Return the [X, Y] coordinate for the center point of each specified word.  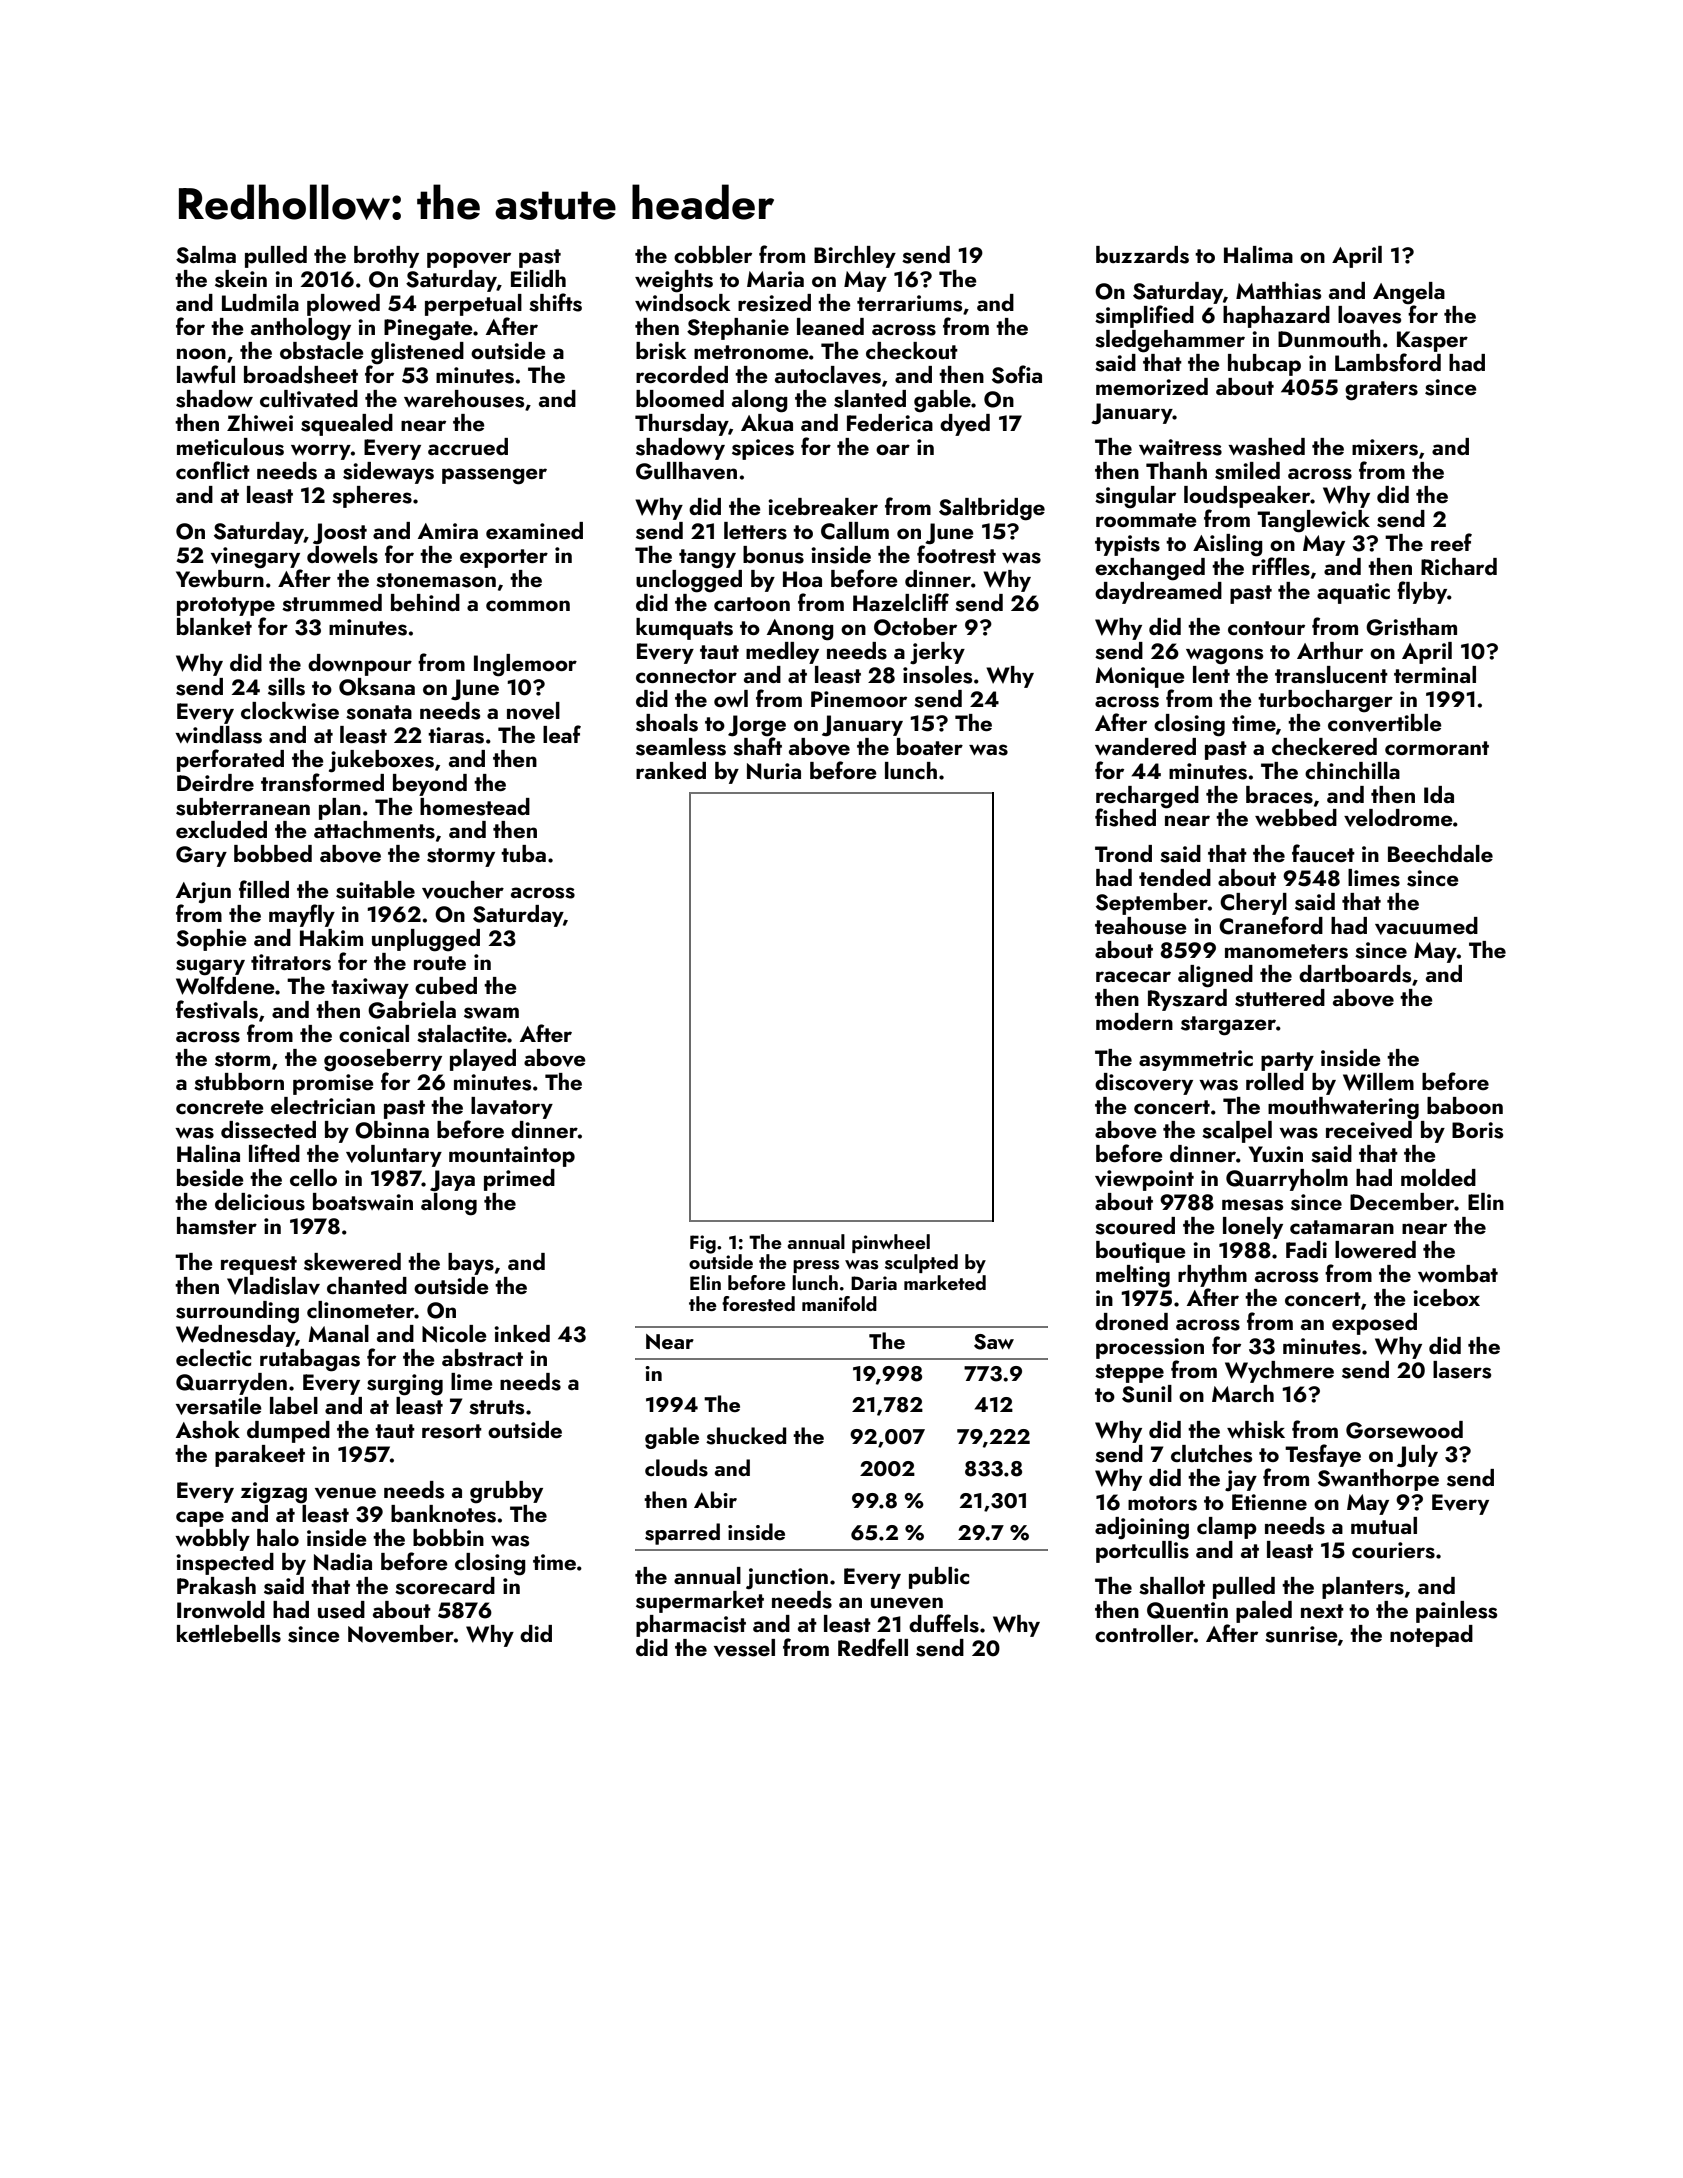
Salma [206, 255]
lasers [1462, 1370]
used [341, 1610]
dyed [965, 425]
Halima [1258, 254]
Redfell [873, 1647]
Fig [703, 1244]
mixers [1385, 447]
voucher [463, 890]
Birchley [855, 257]
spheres [372, 497]
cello [313, 1177]
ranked [671, 770]
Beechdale [1440, 853]
